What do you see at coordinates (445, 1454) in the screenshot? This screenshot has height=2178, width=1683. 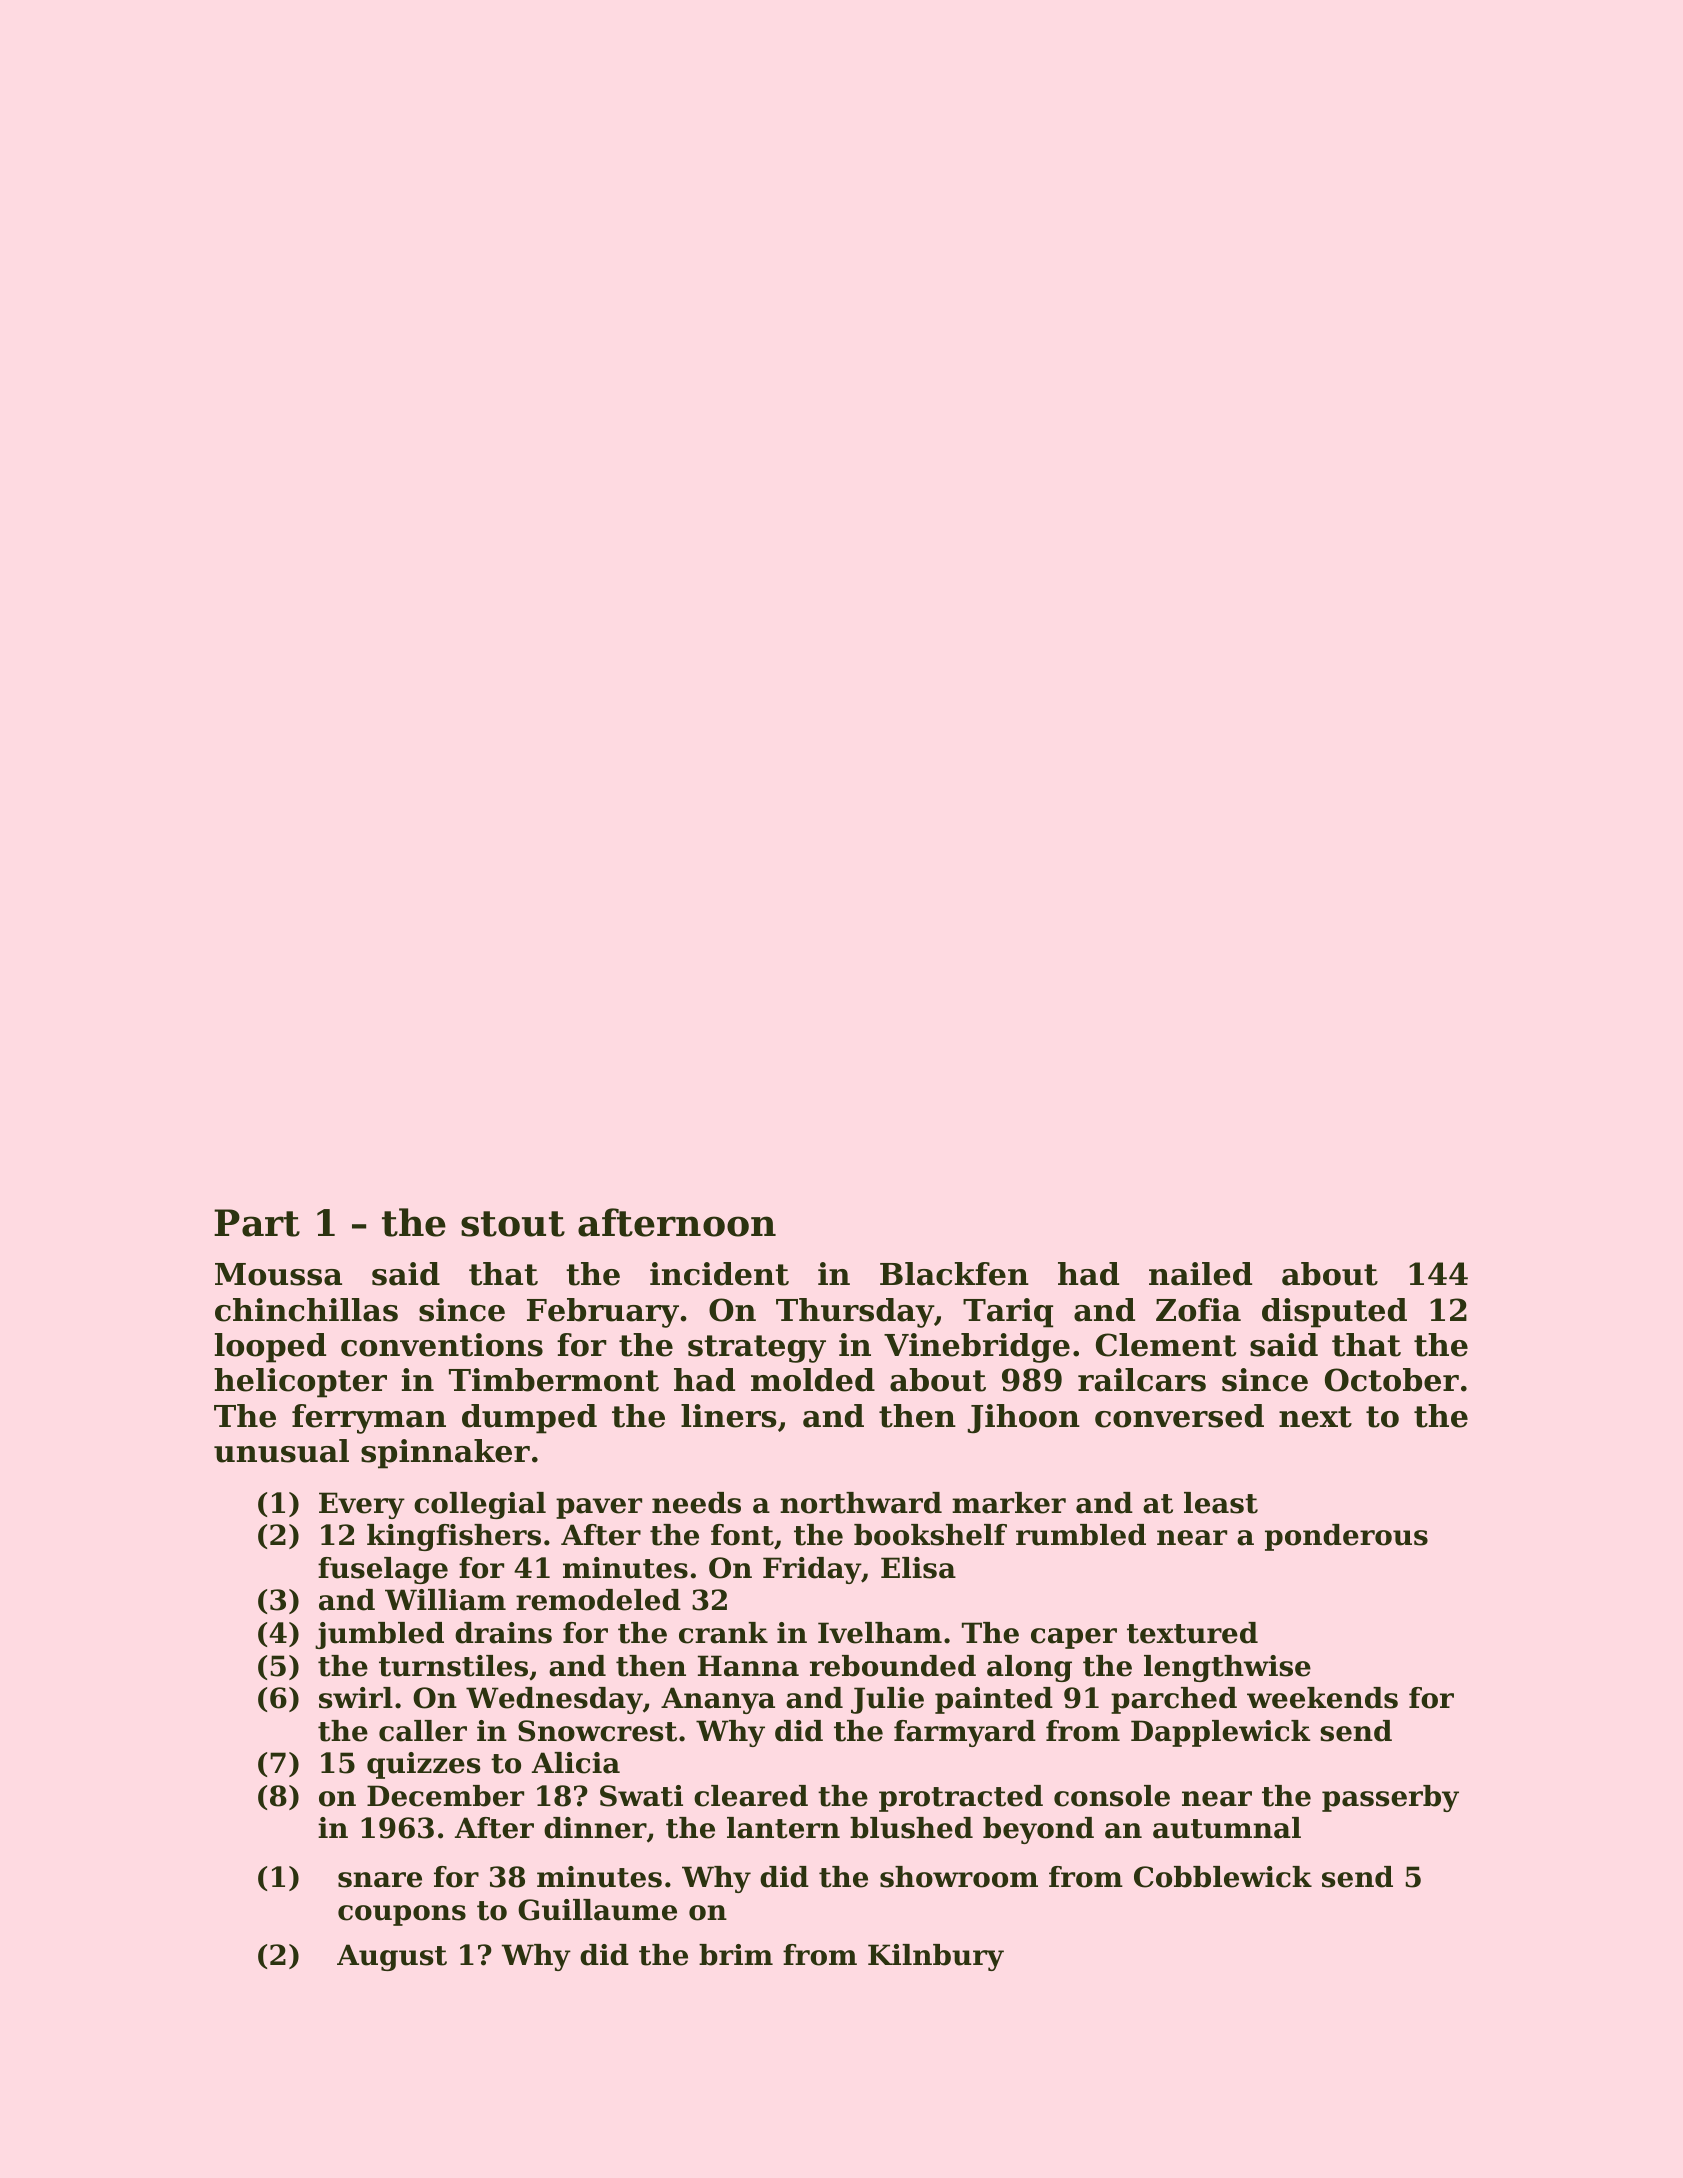 I see `spinnaker` at bounding box center [445, 1454].
